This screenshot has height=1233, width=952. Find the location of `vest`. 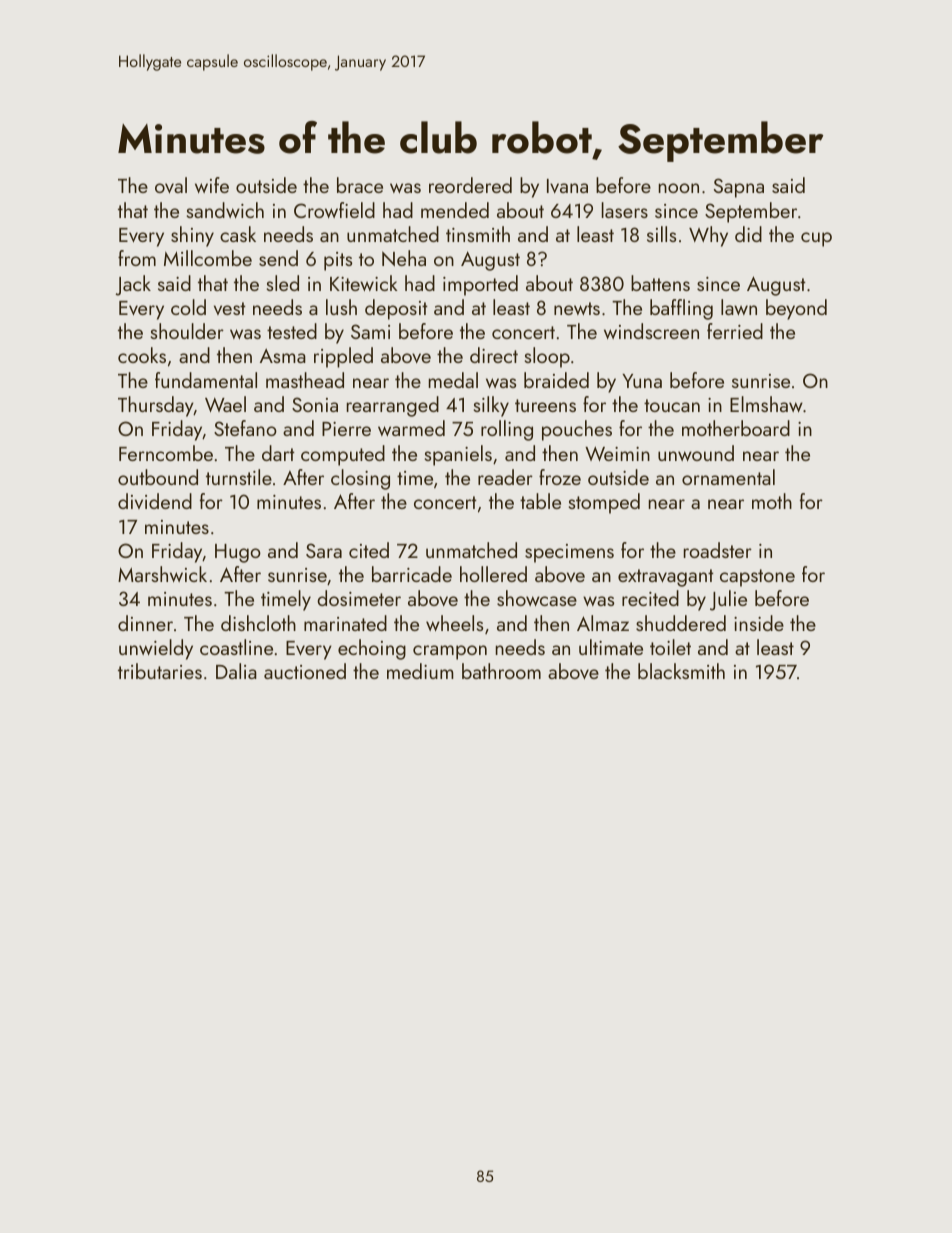

vest is located at coordinates (230, 308).
